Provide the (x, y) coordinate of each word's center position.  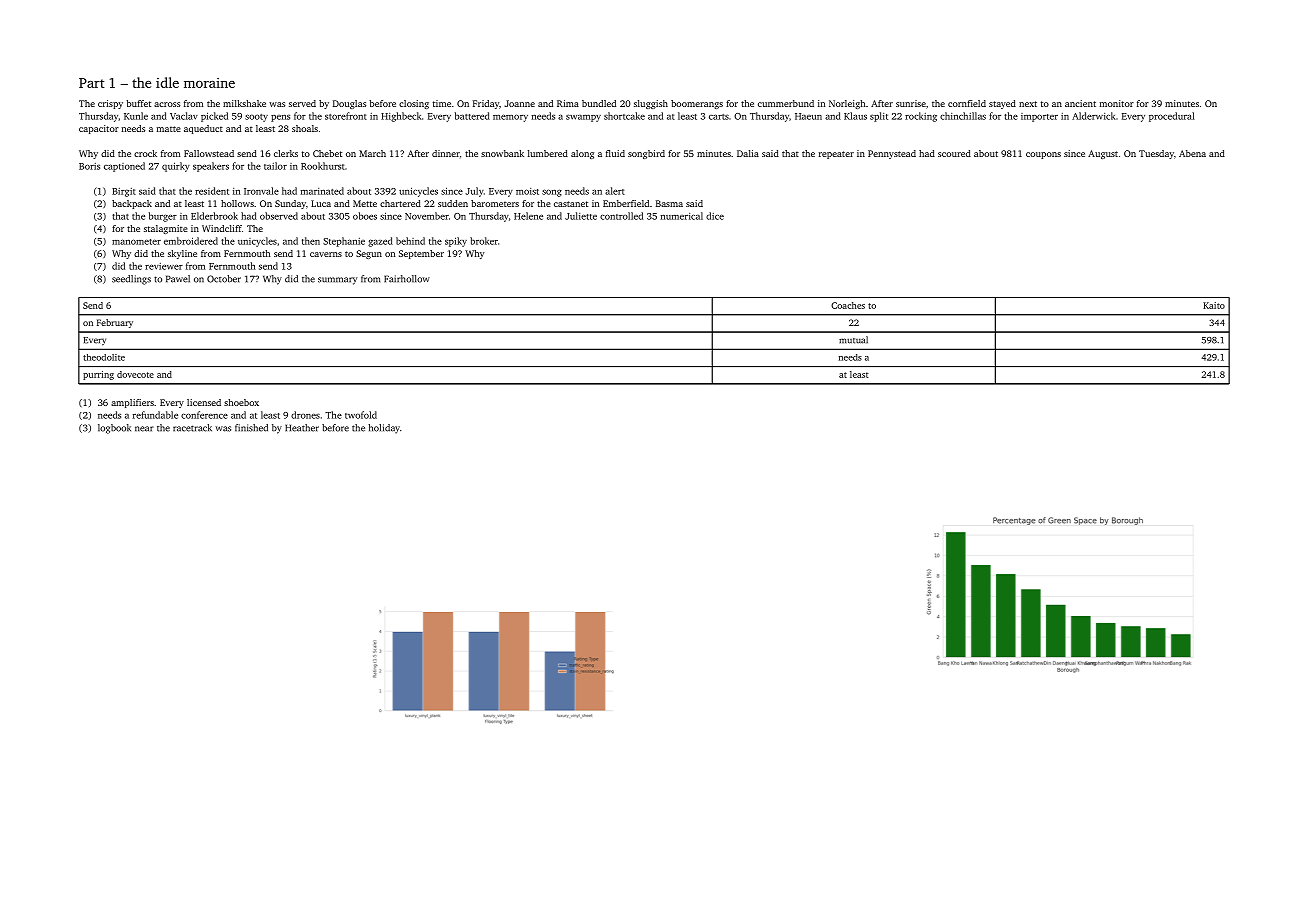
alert (615, 191)
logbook (114, 429)
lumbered (548, 153)
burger (163, 217)
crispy (110, 104)
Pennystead (892, 154)
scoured (954, 153)
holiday (384, 429)
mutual (853, 340)
